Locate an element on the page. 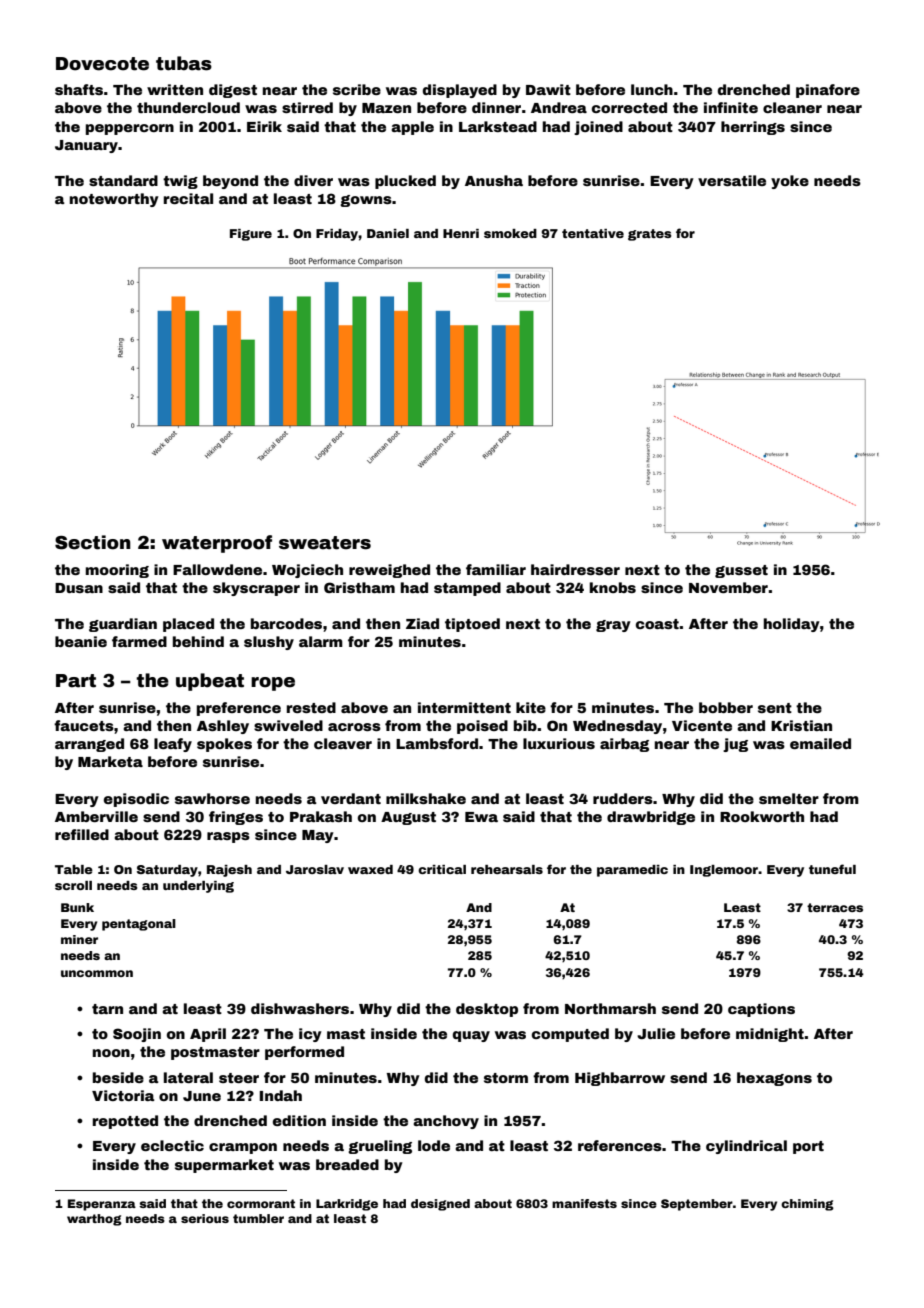 This image has width=924, height=1308. Inglemoor is located at coordinates (724, 871).
